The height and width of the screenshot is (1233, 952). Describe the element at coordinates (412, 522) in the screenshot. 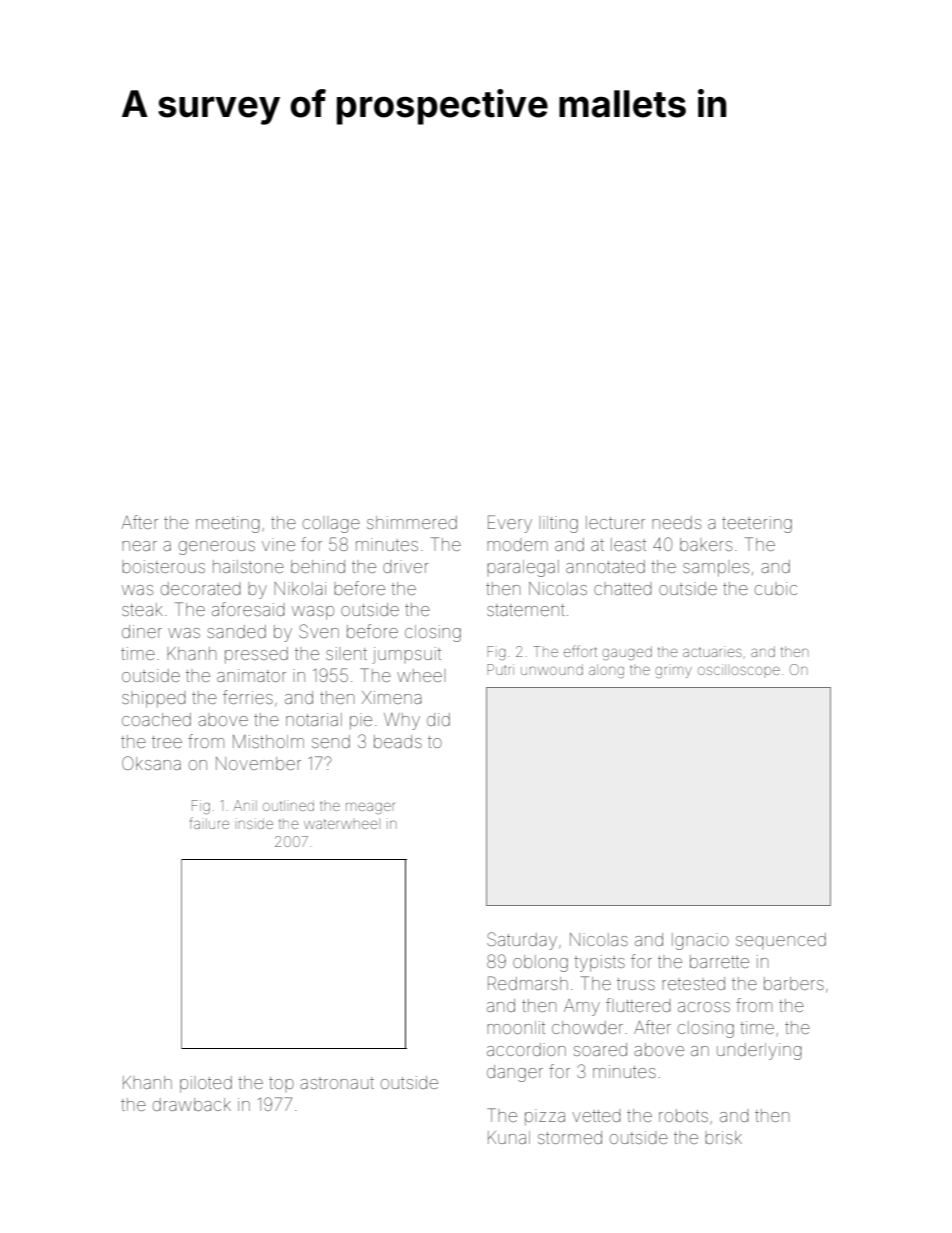

I see `shimmered` at that location.
